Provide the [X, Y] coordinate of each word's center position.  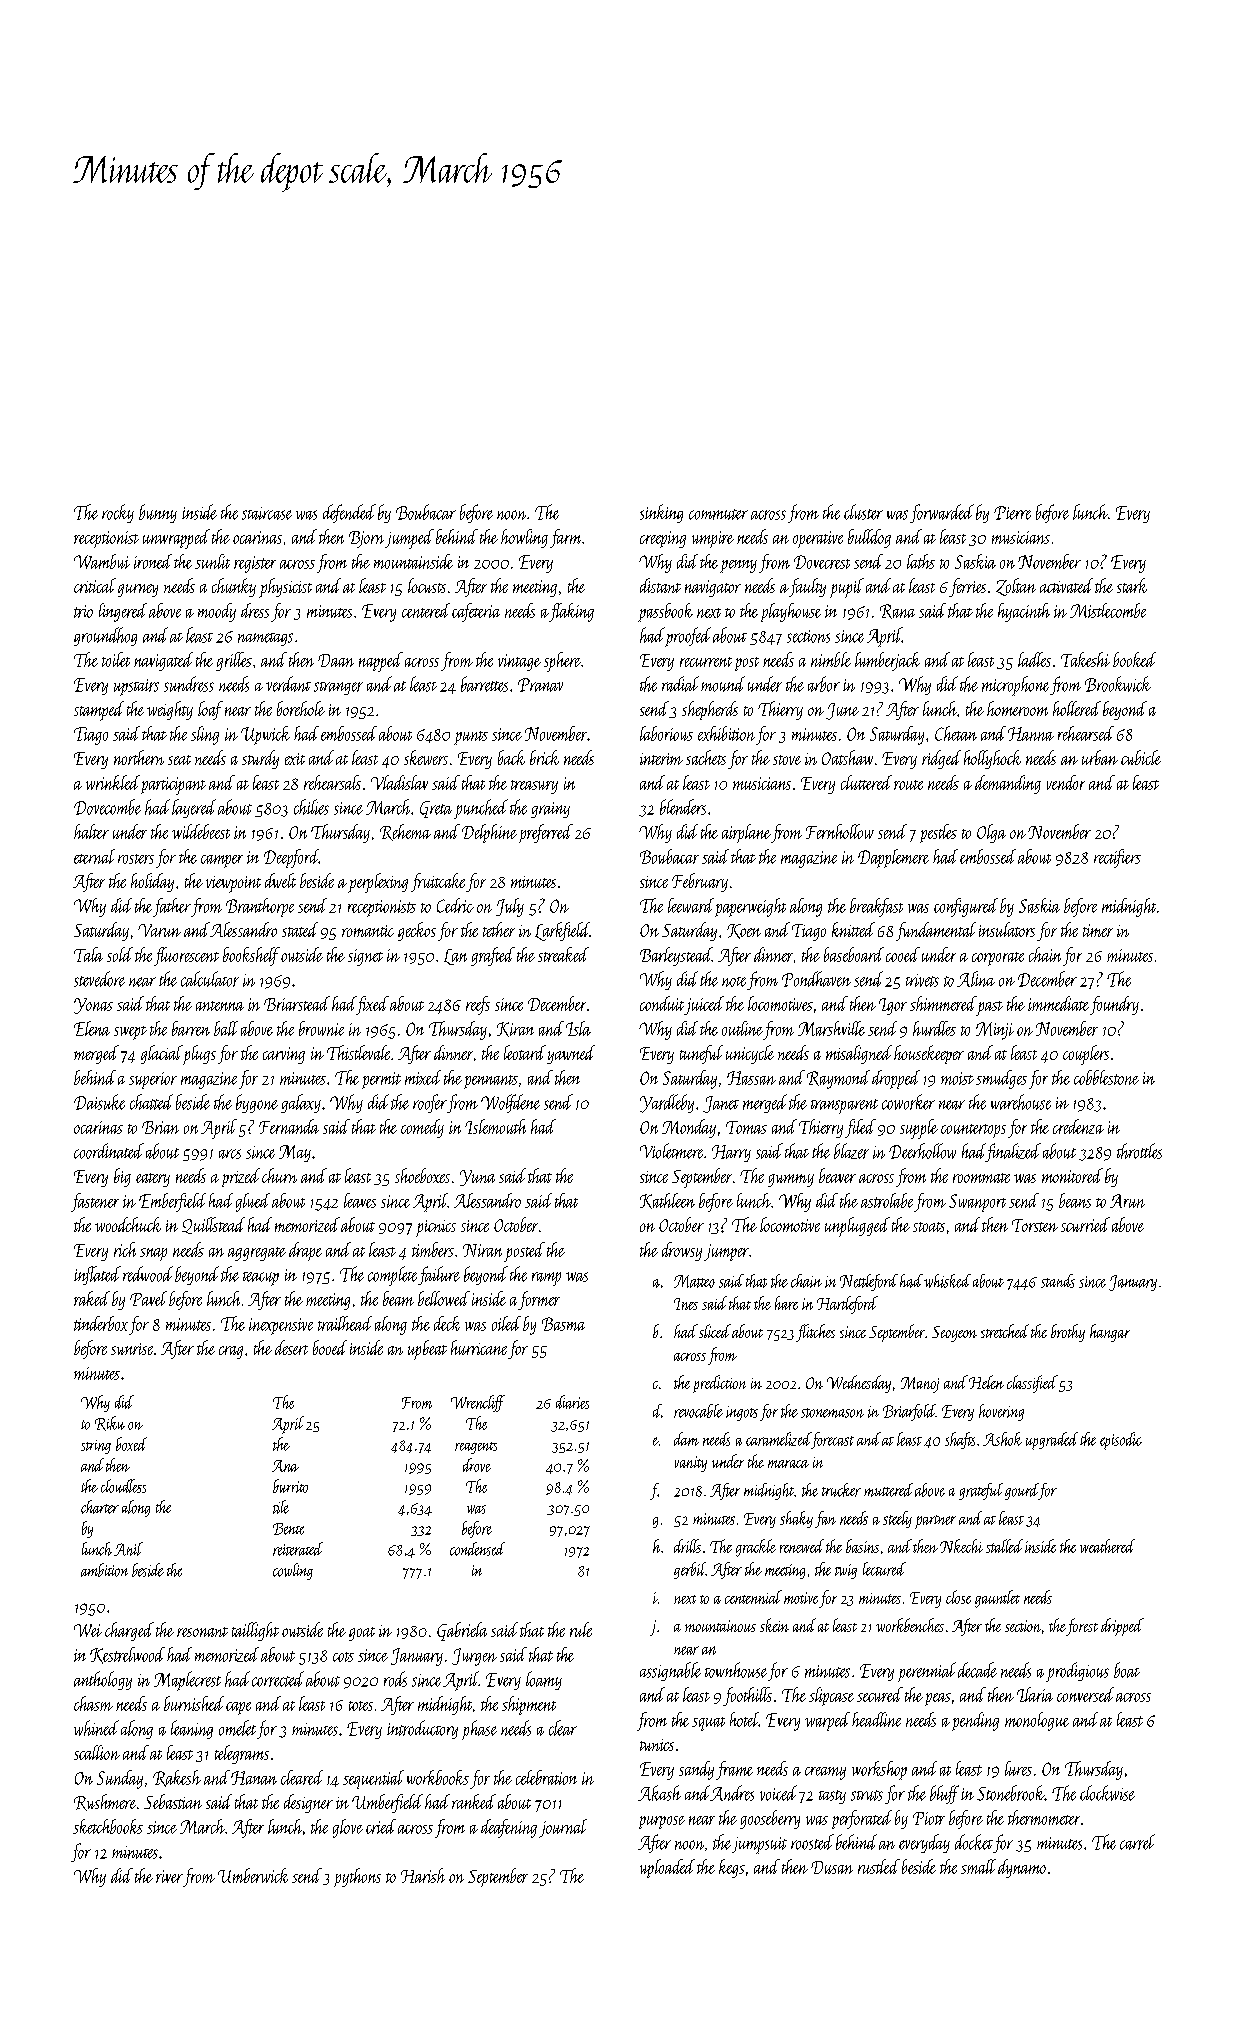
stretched [1005, 1331]
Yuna [477, 1178]
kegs [732, 1868]
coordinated [109, 1151]
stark [1132, 585]
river [169, 1876]
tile [281, 1507]
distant [660, 585]
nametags [265, 639]
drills [687, 1546]
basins [862, 1546]
